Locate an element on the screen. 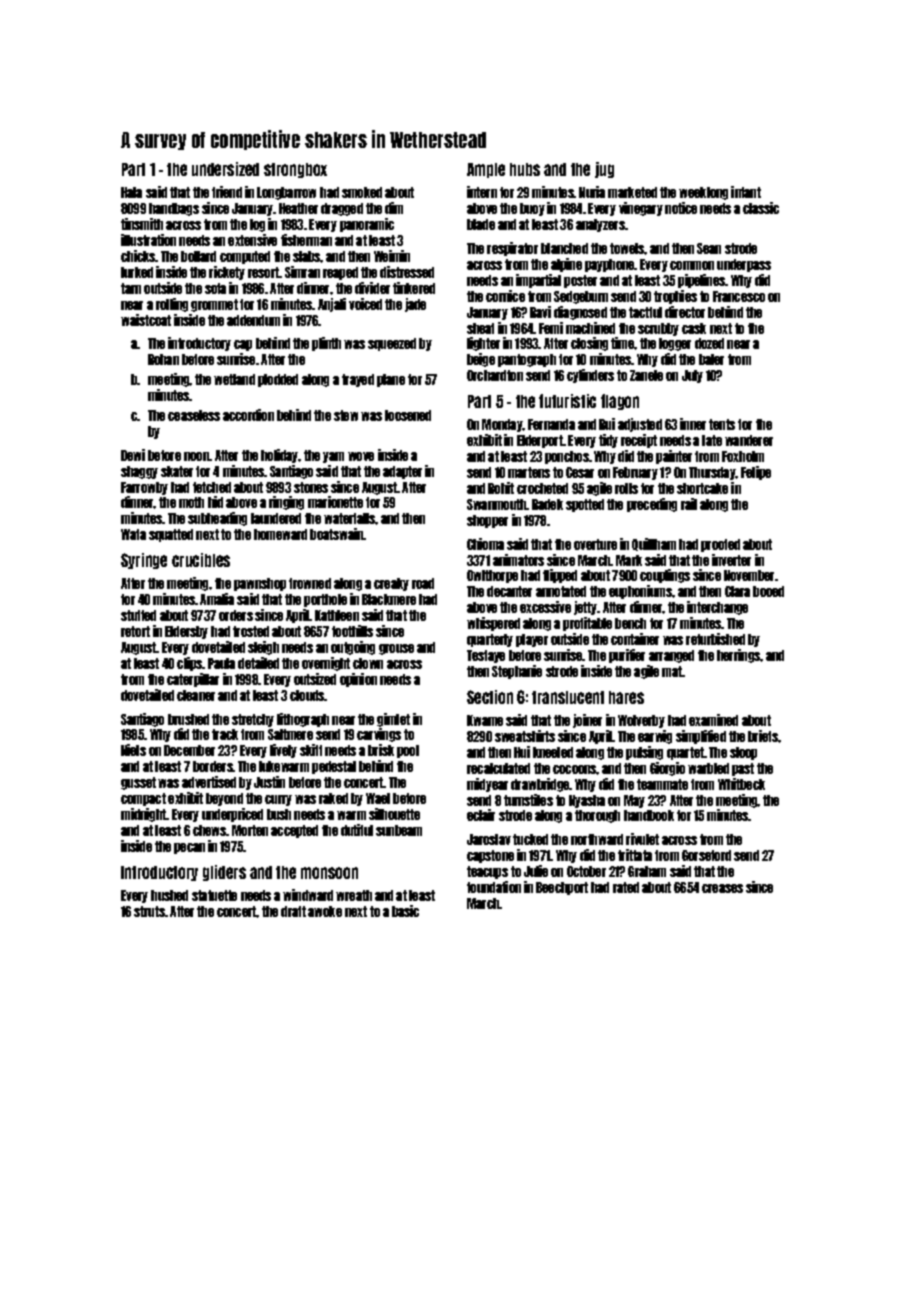  carvings is located at coordinates (379, 735).
